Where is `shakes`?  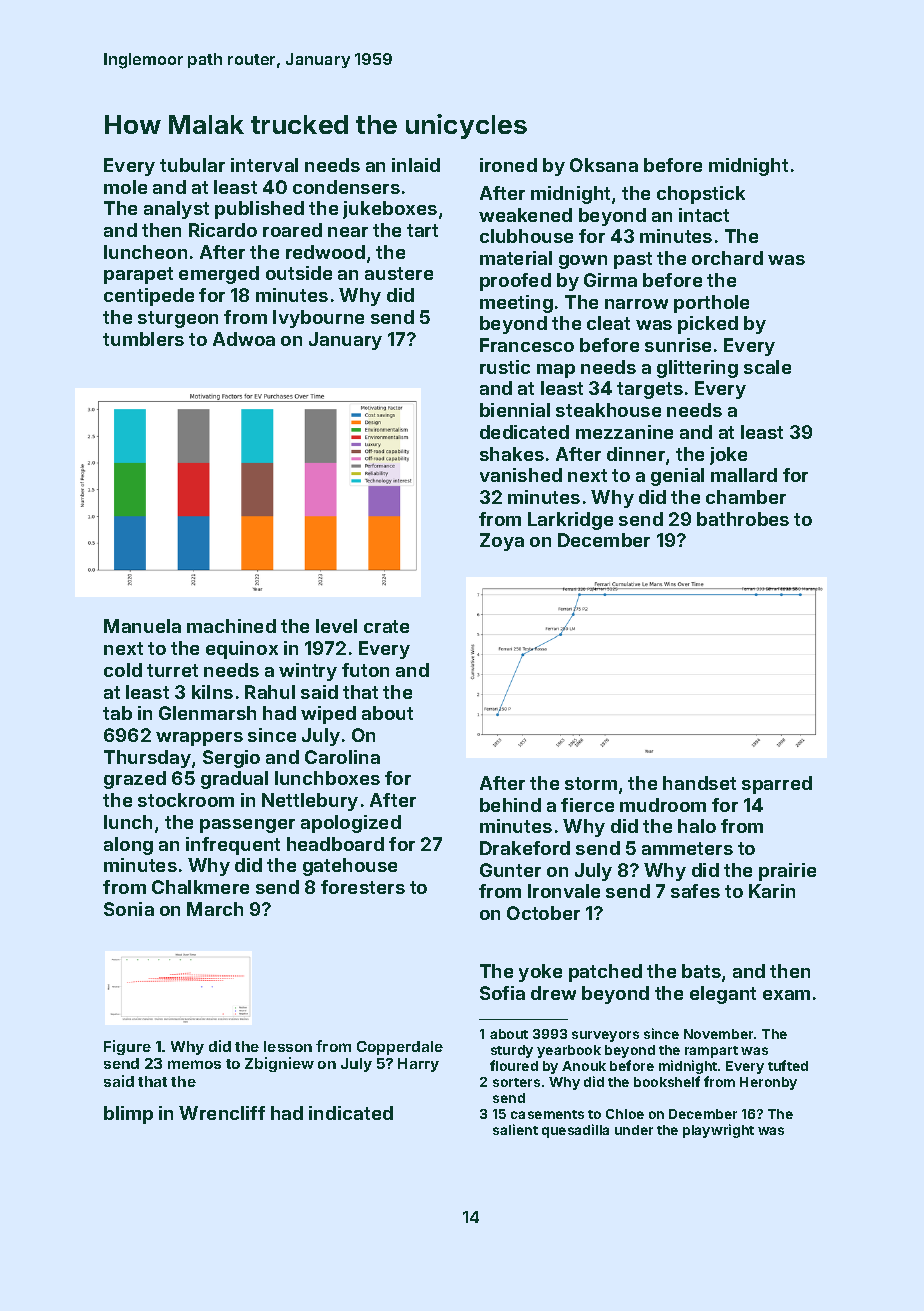 shakes is located at coordinates (512, 454).
